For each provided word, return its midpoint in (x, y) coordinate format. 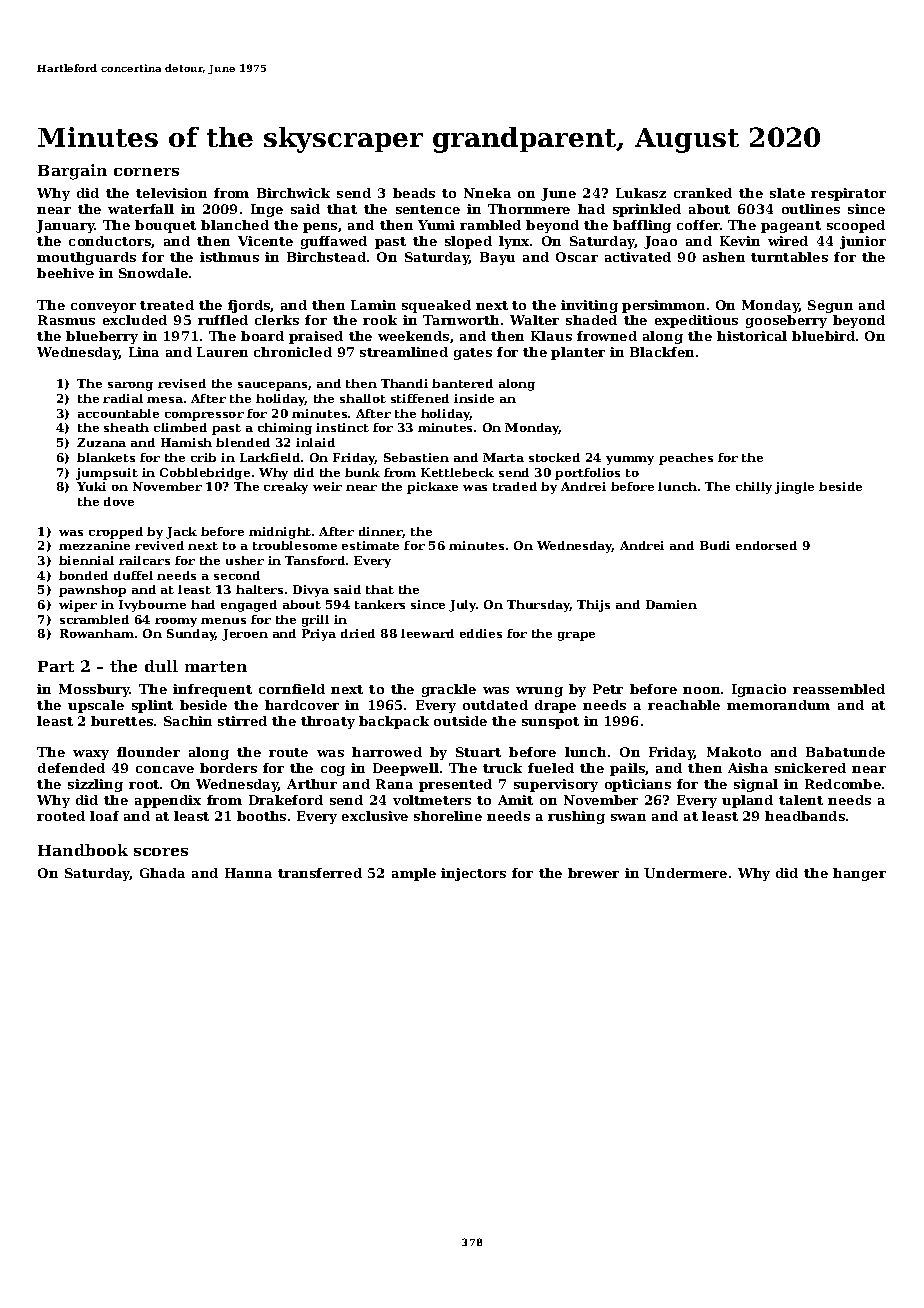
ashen (724, 257)
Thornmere (529, 209)
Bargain (72, 172)
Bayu (497, 258)
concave (165, 769)
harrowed (387, 752)
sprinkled (647, 210)
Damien (671, 604)
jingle (794, 488)
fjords (249, 306)
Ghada (162, 873)
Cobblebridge (205, 474)
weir (327, 486)
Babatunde (845, 752)
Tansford (315, 560)
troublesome (295, 545)
